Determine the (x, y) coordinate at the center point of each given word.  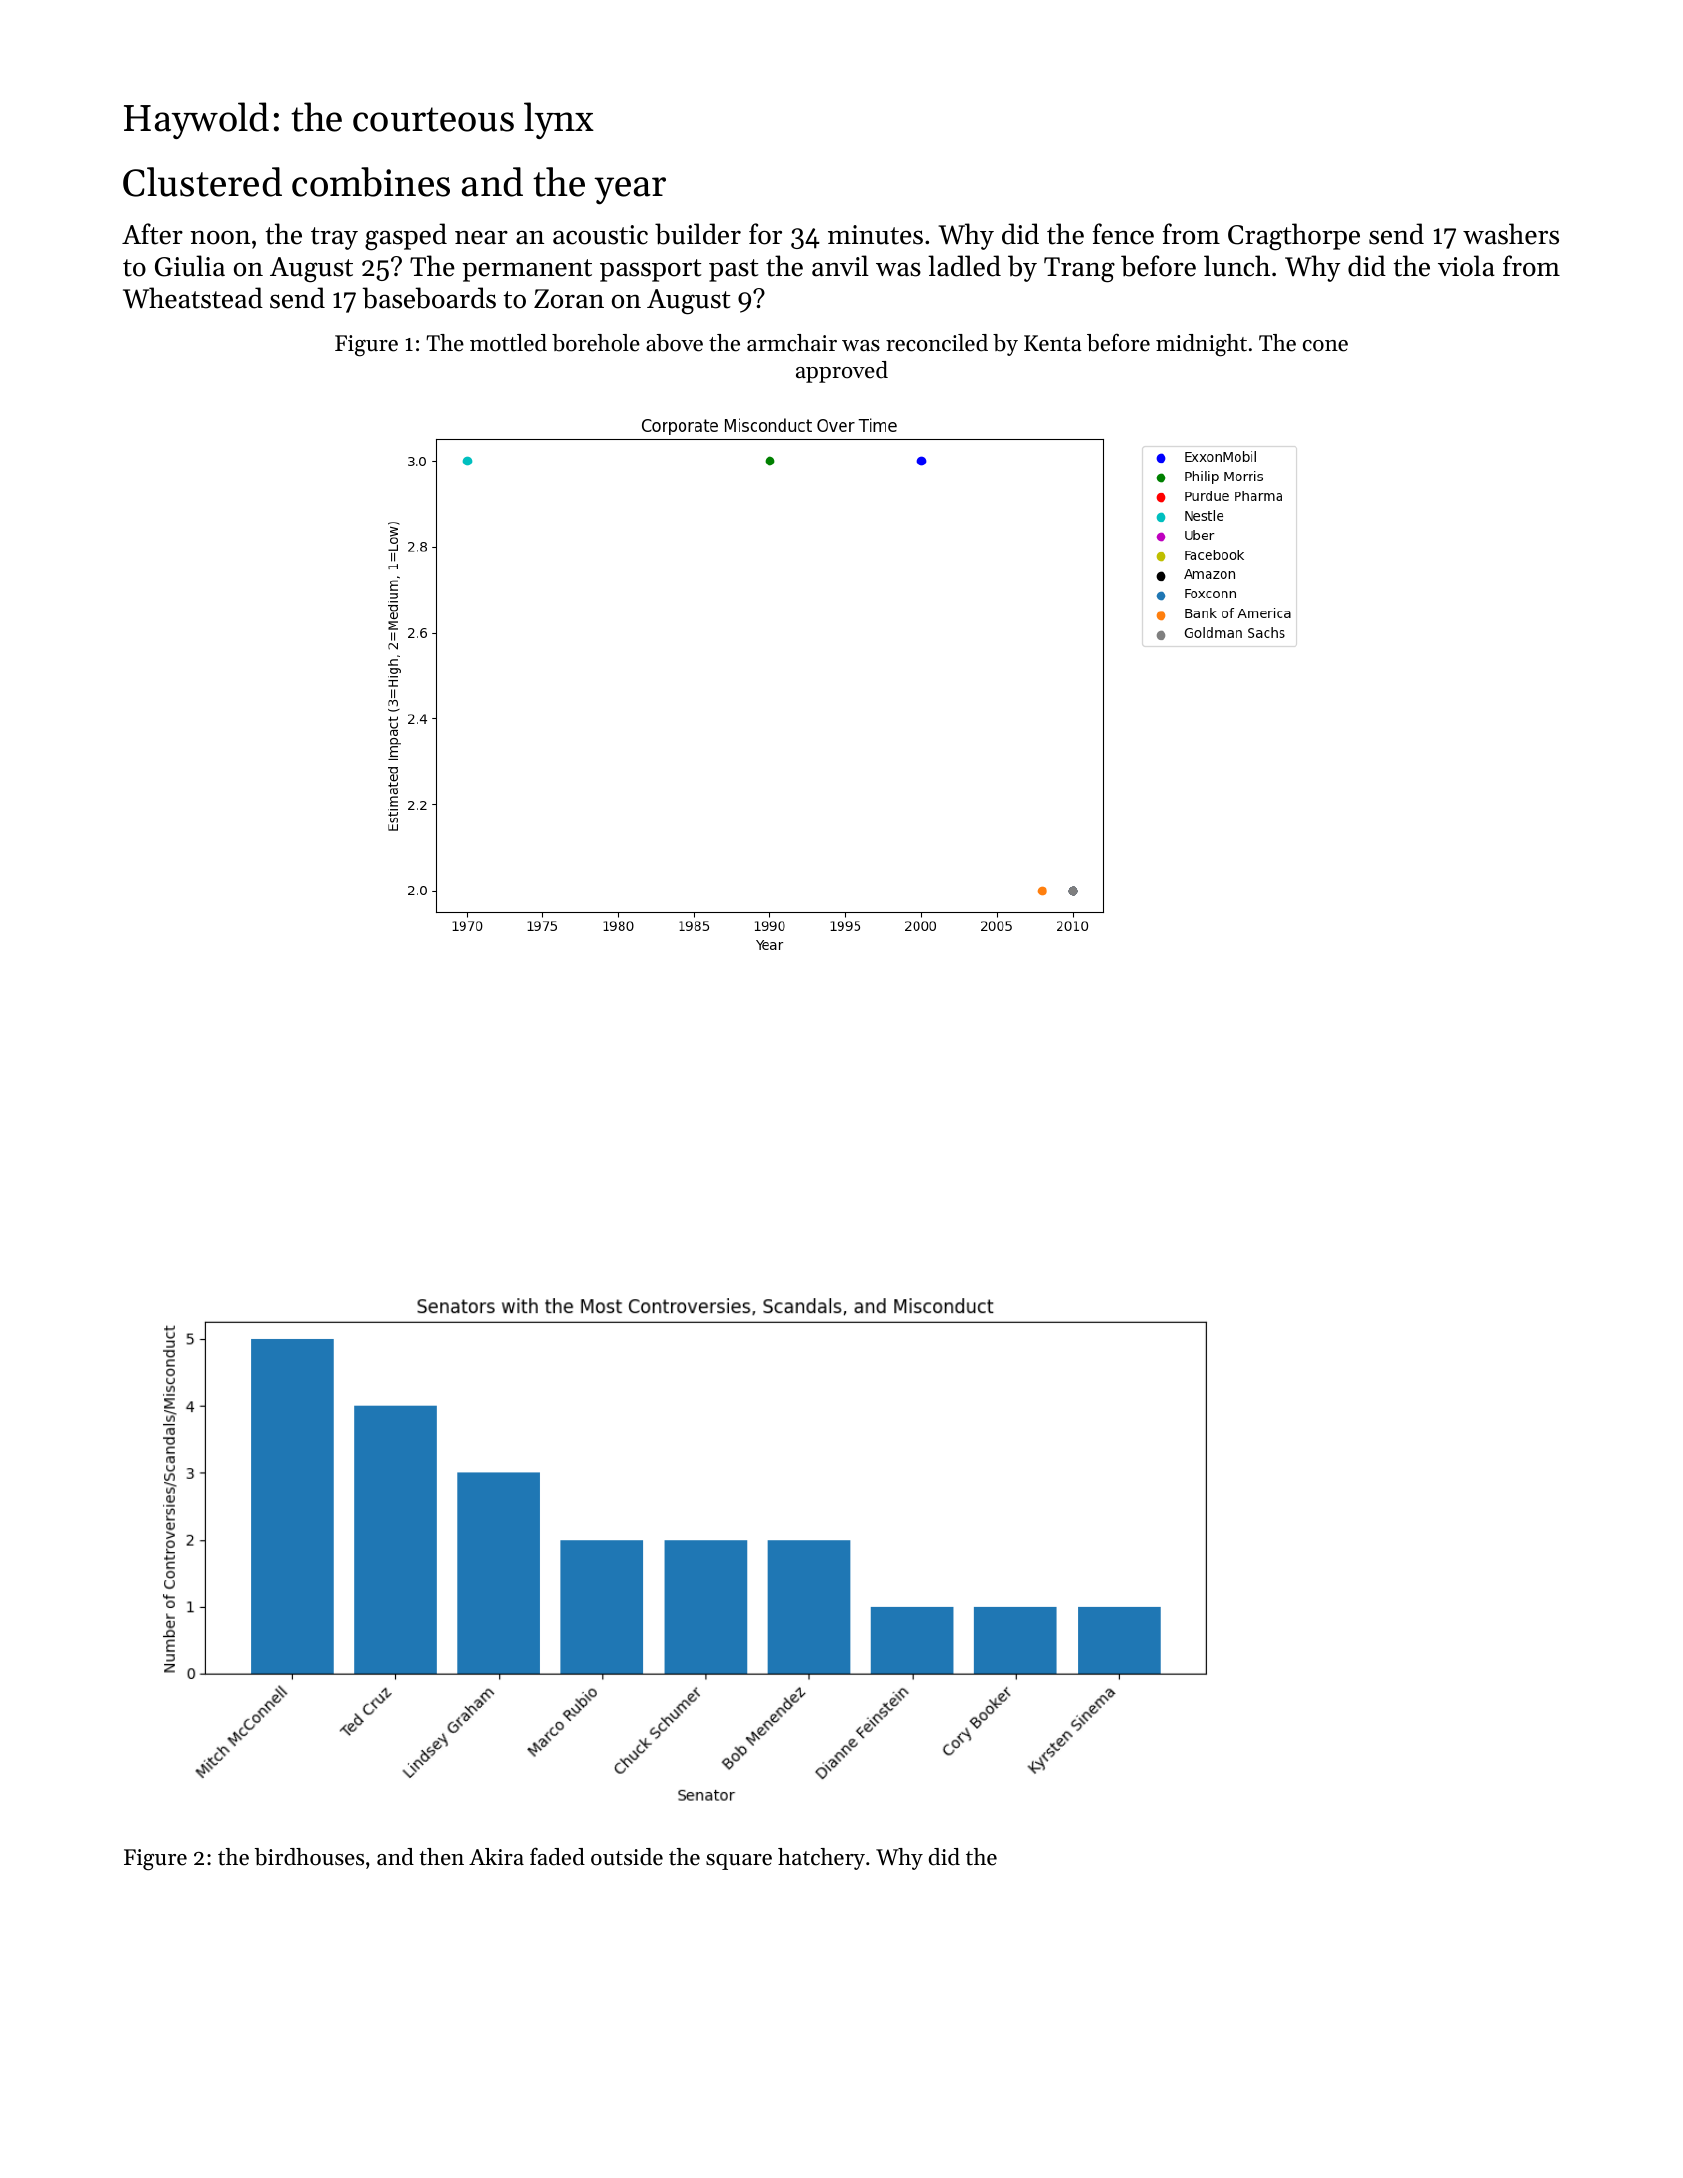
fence (1123, 234)
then (441, 1857)
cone (1325, 346)
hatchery (821, 1859)
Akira (496, 1856)
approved (842, 372)
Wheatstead (193, 298)
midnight (1201, 345)
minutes (875, 235)
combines (371, 182)
